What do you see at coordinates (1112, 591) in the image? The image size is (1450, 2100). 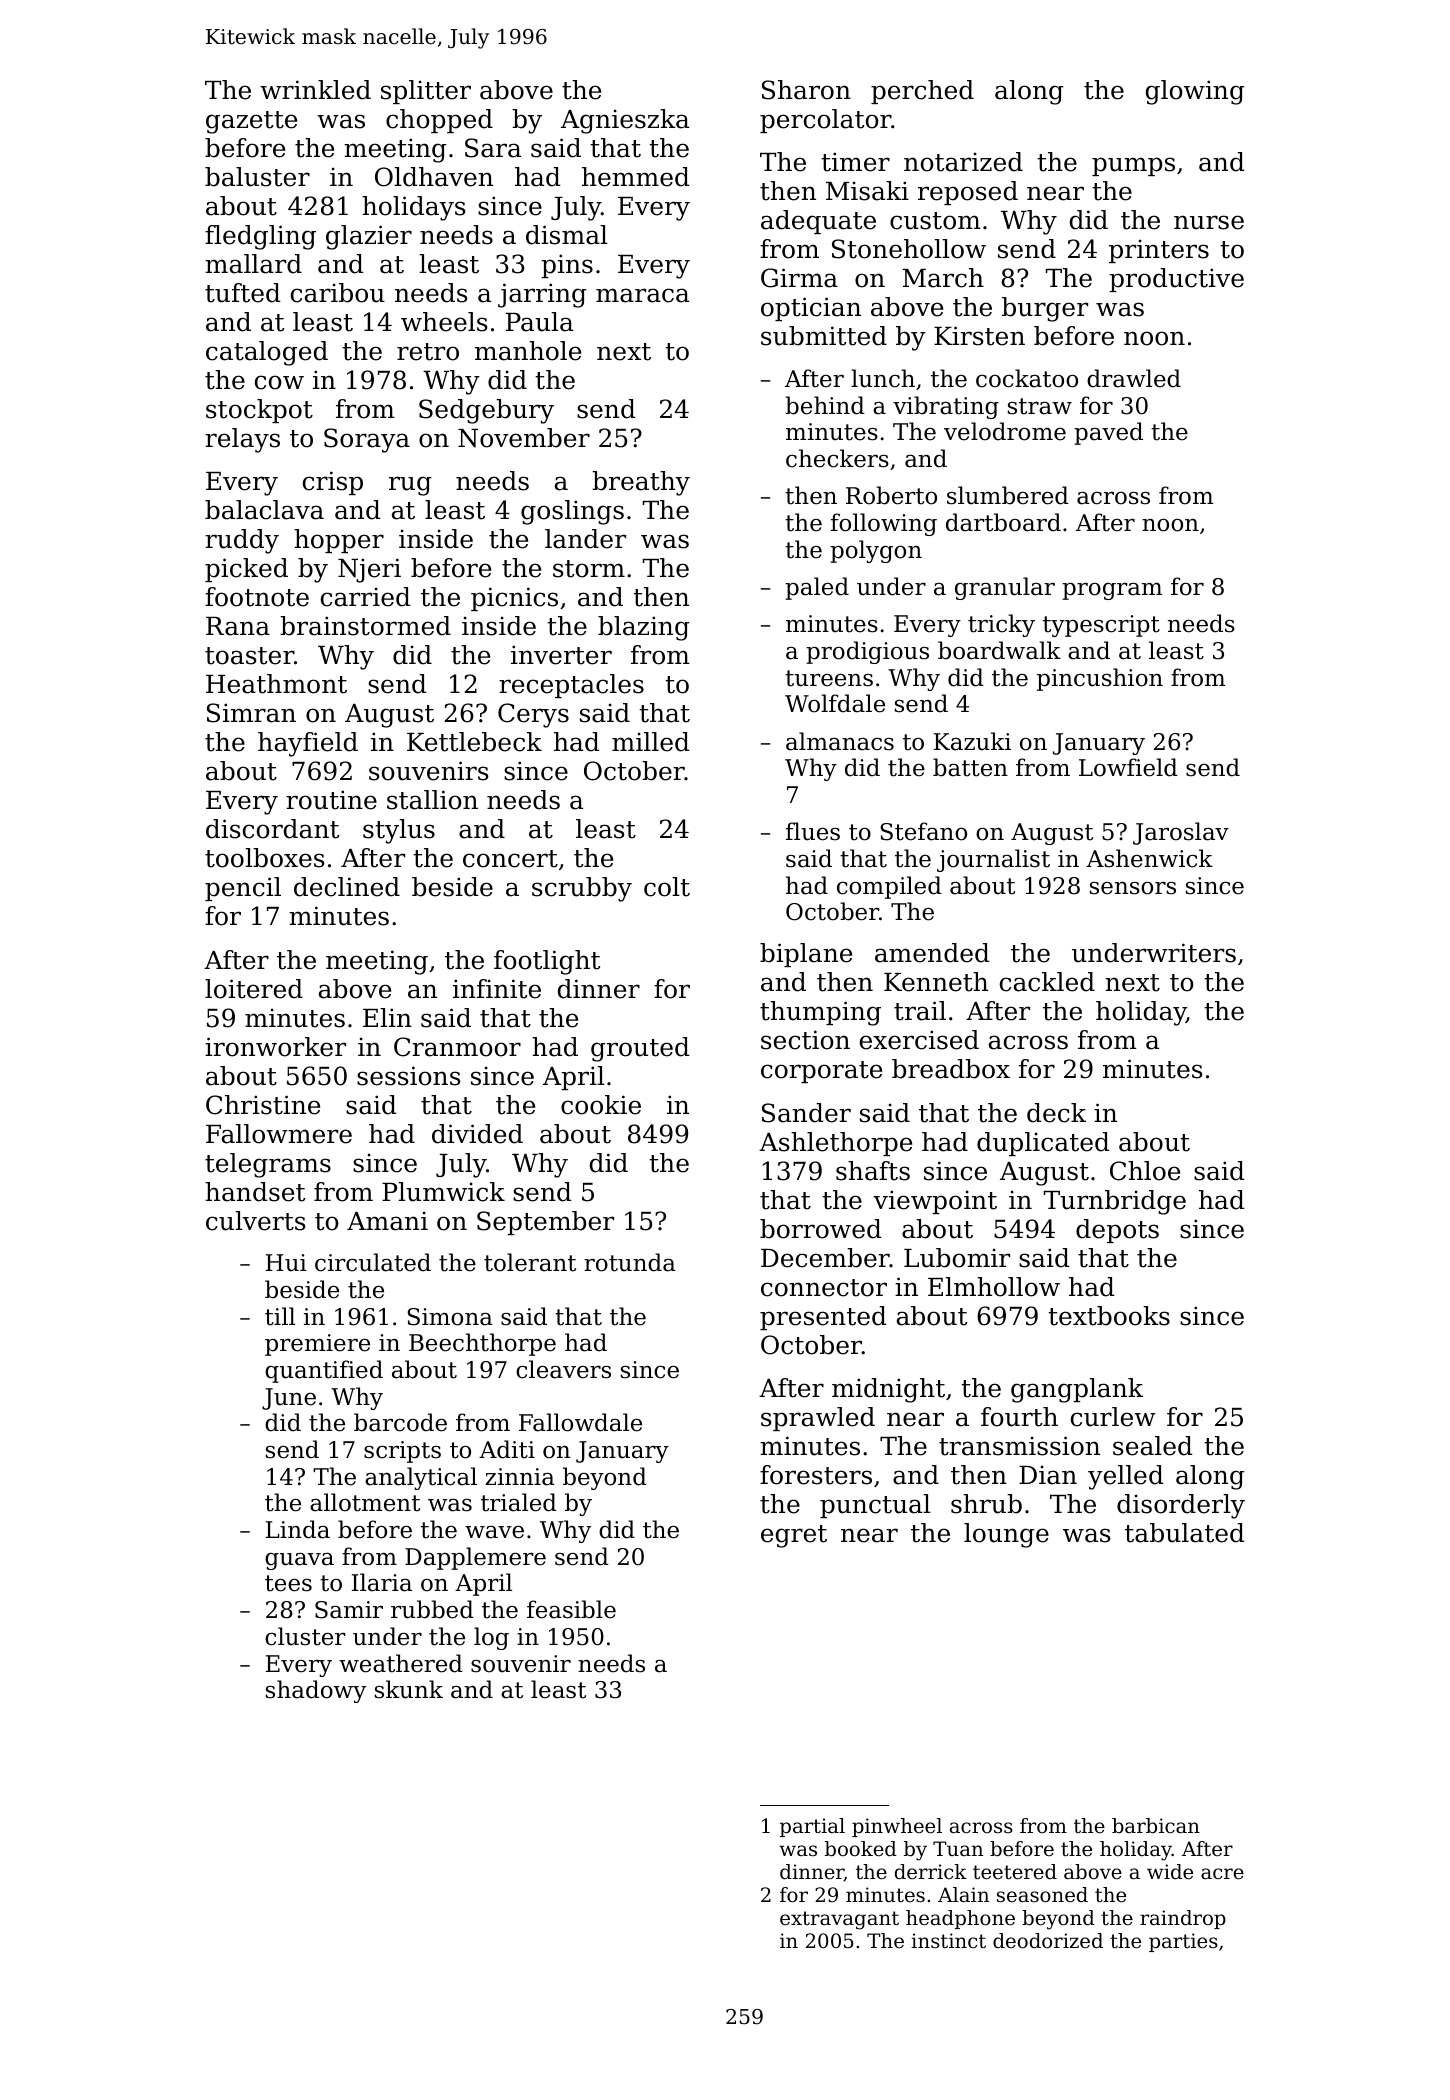 I see `program` at bounding box center [1112, 591].
